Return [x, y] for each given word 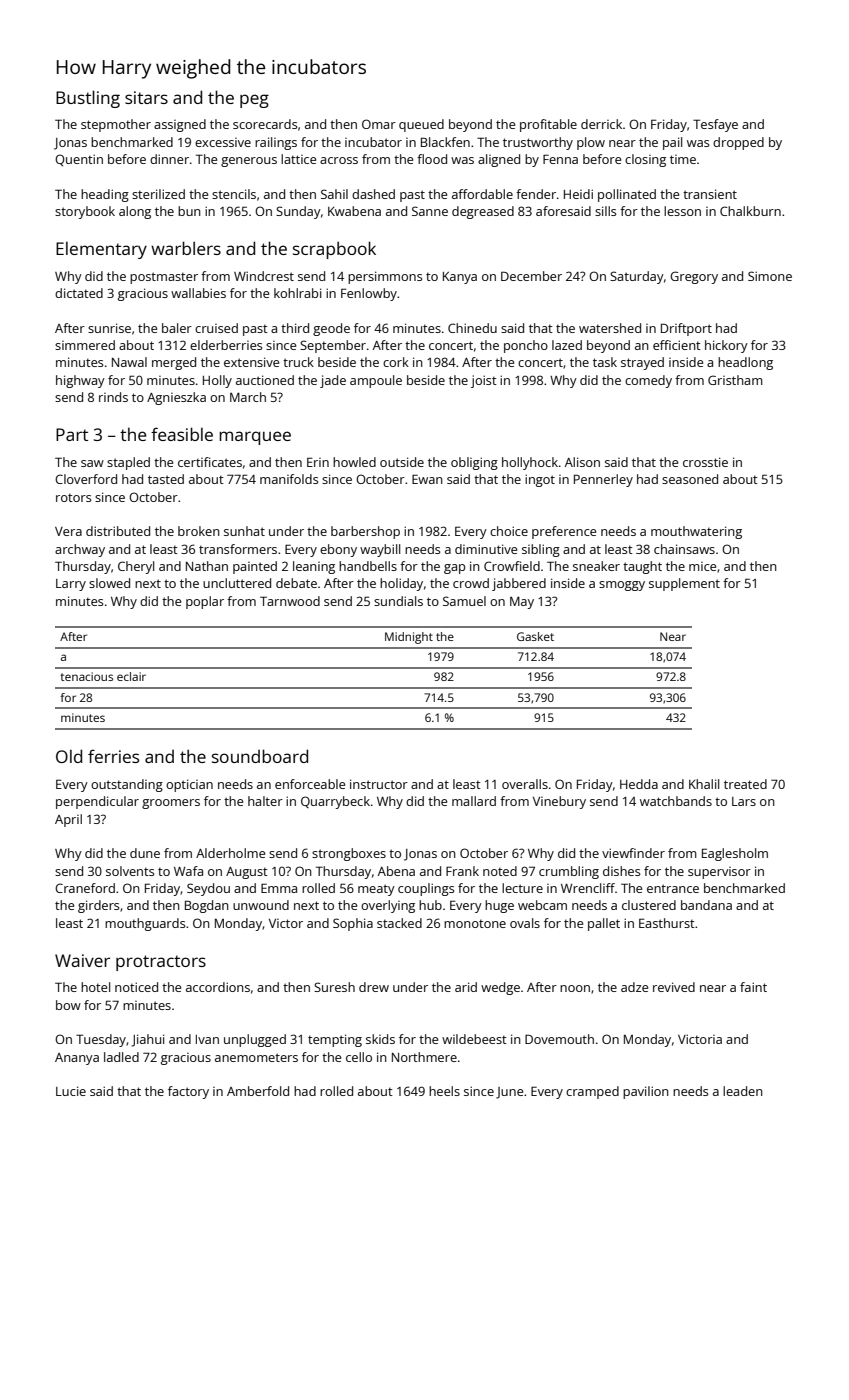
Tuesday [101, 1040]
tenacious [86, 676]
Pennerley [603, 480]
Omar [379, 124]
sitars [146, 97]
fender [536, 194]
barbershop [365, 532]
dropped [738, 143]
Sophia [353, 924]
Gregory [694, 277]
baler [177, 328]
